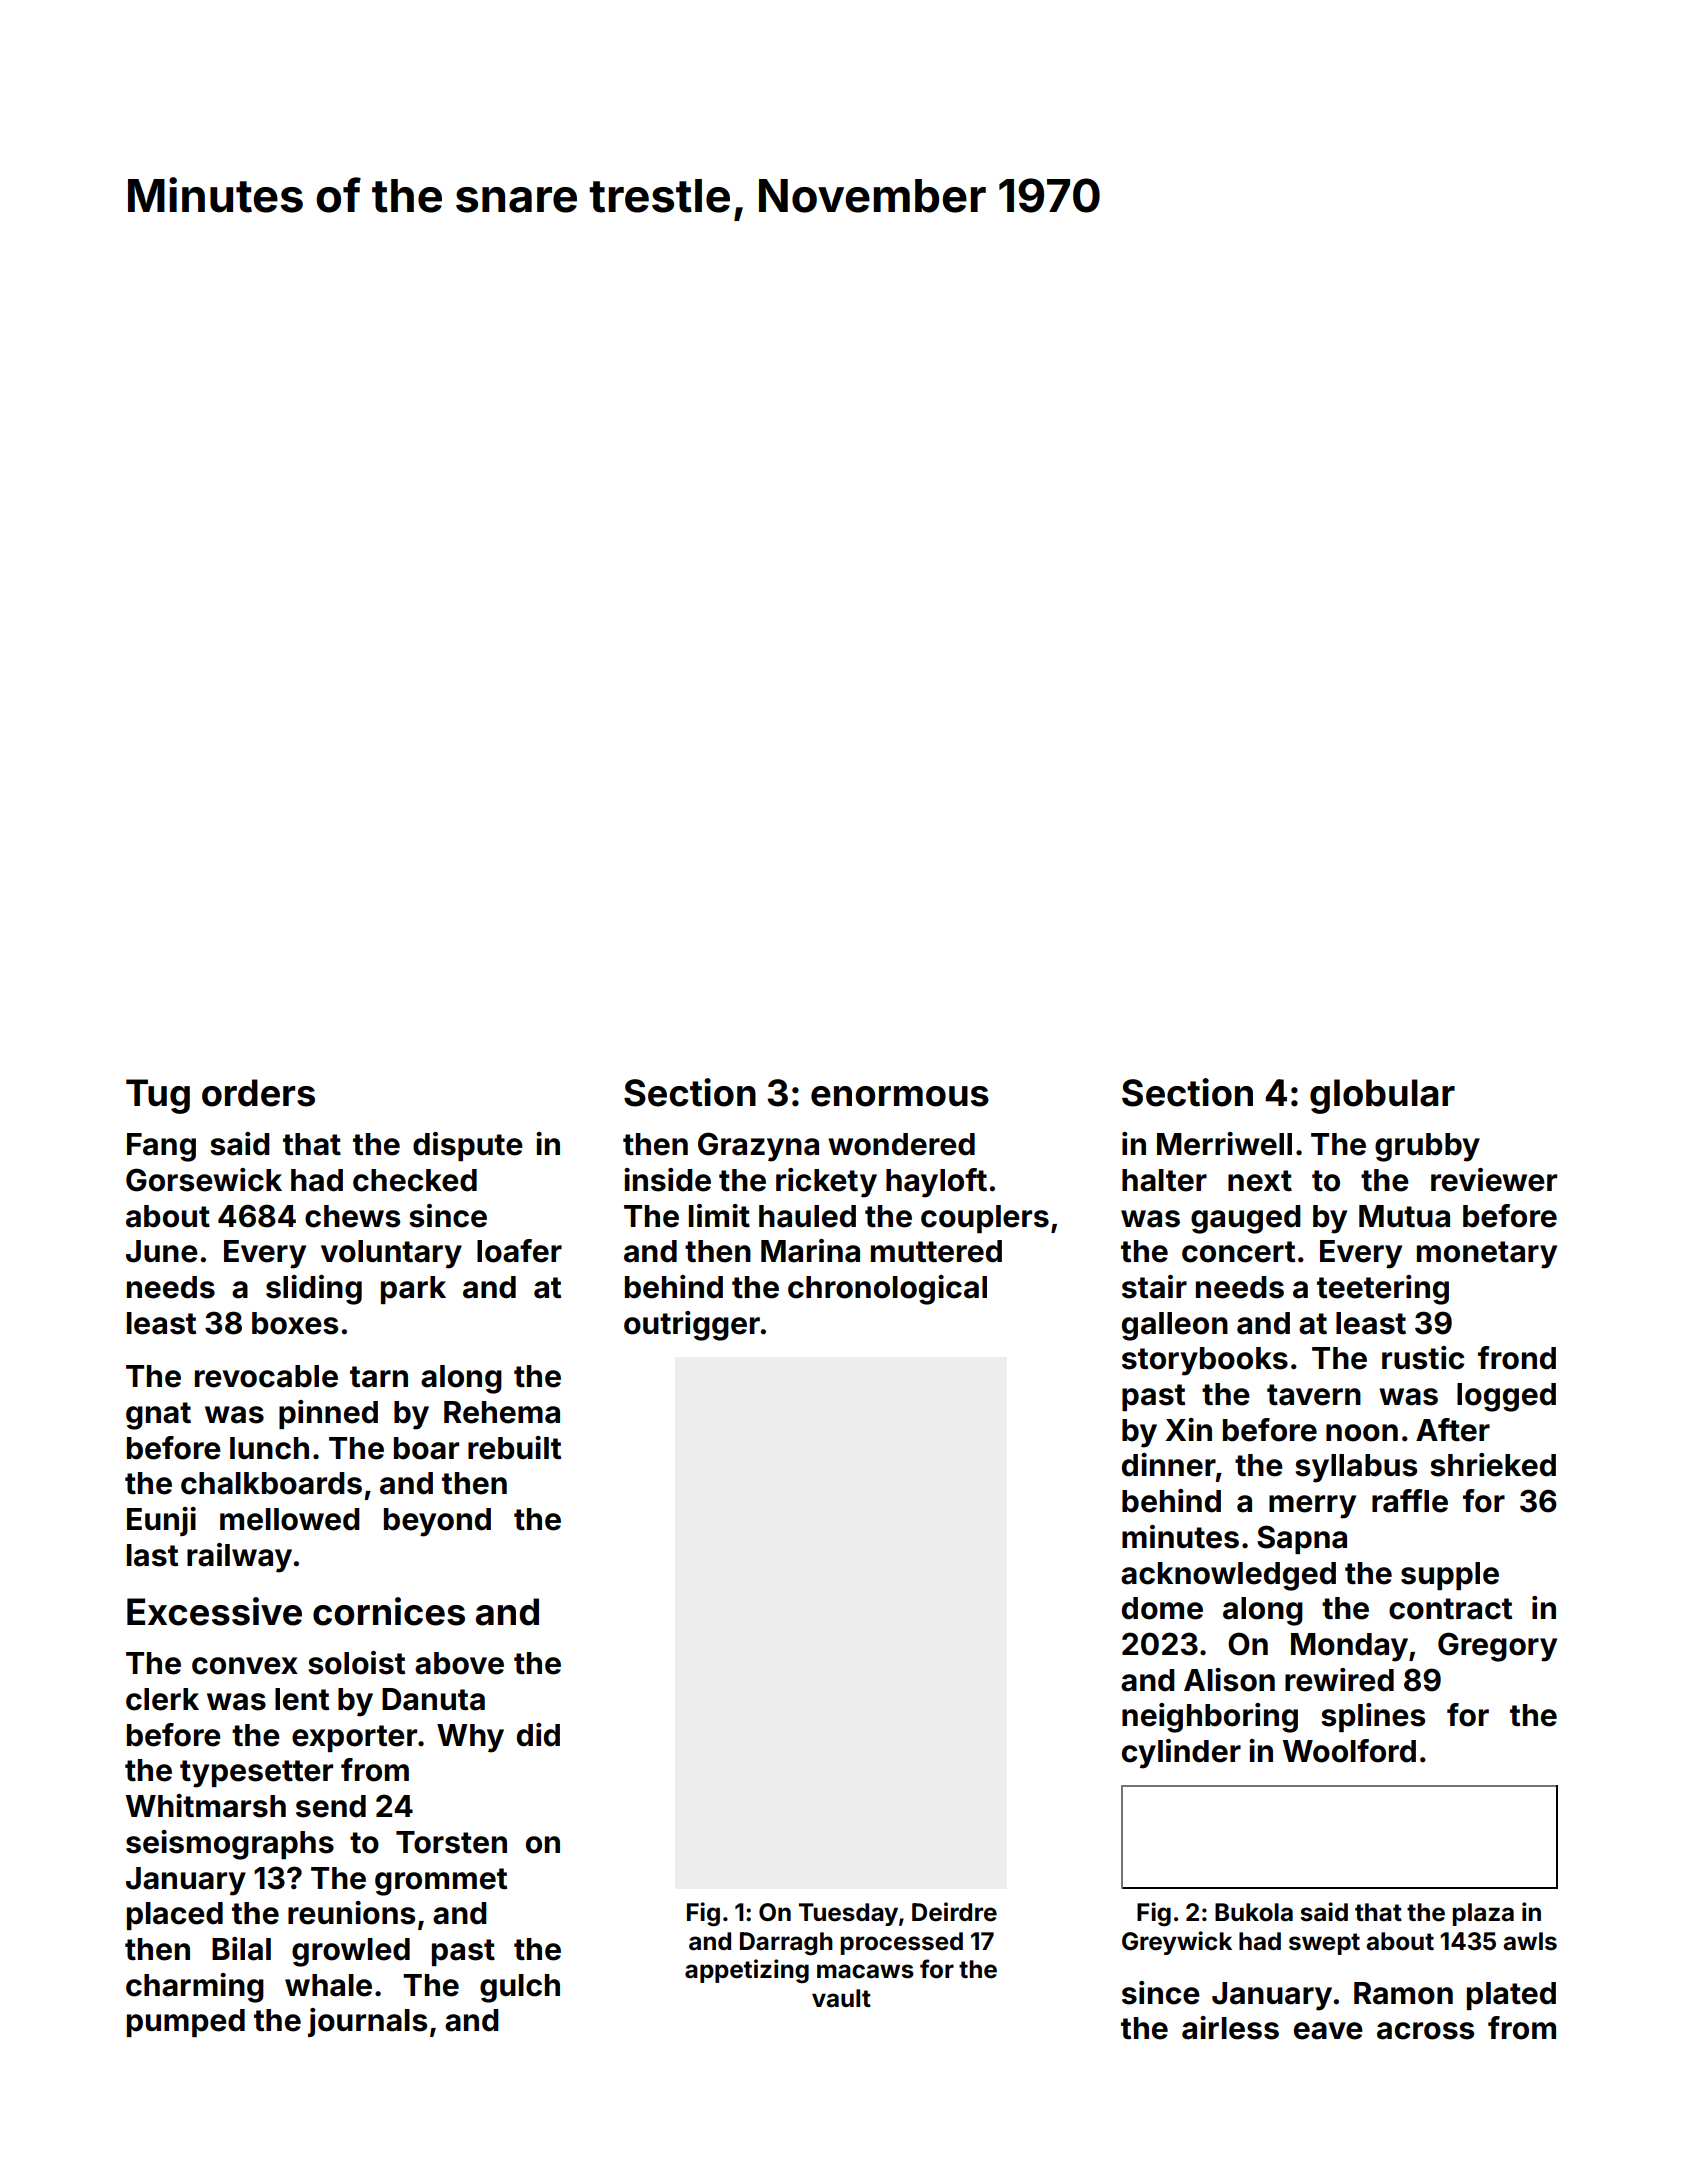 This document has width=1683, height=2178. Describe the element at coordinates (1450, 1576) in the document. I see `supple` at that location.
